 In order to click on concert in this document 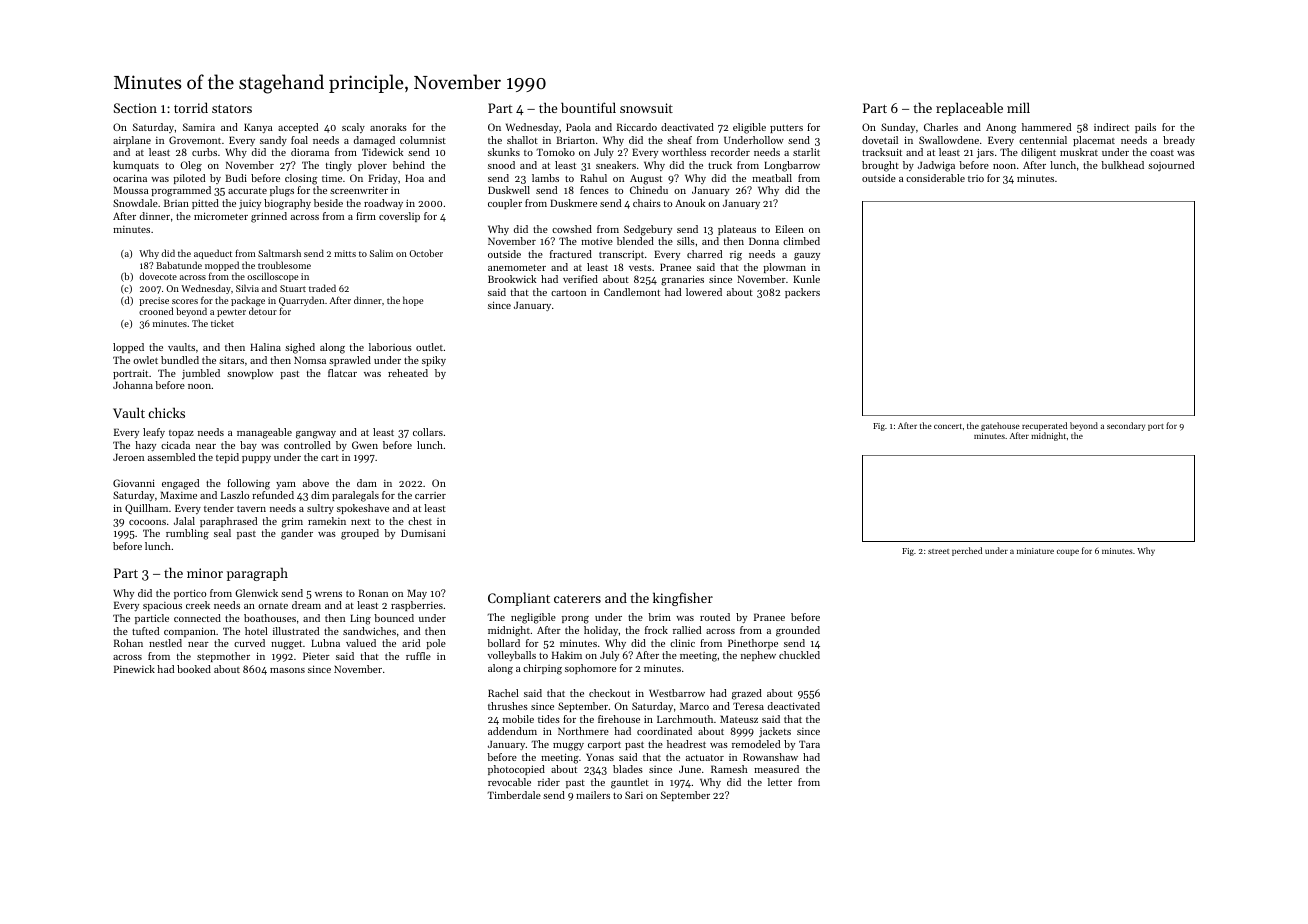, I will do `click(948, 426)`.
